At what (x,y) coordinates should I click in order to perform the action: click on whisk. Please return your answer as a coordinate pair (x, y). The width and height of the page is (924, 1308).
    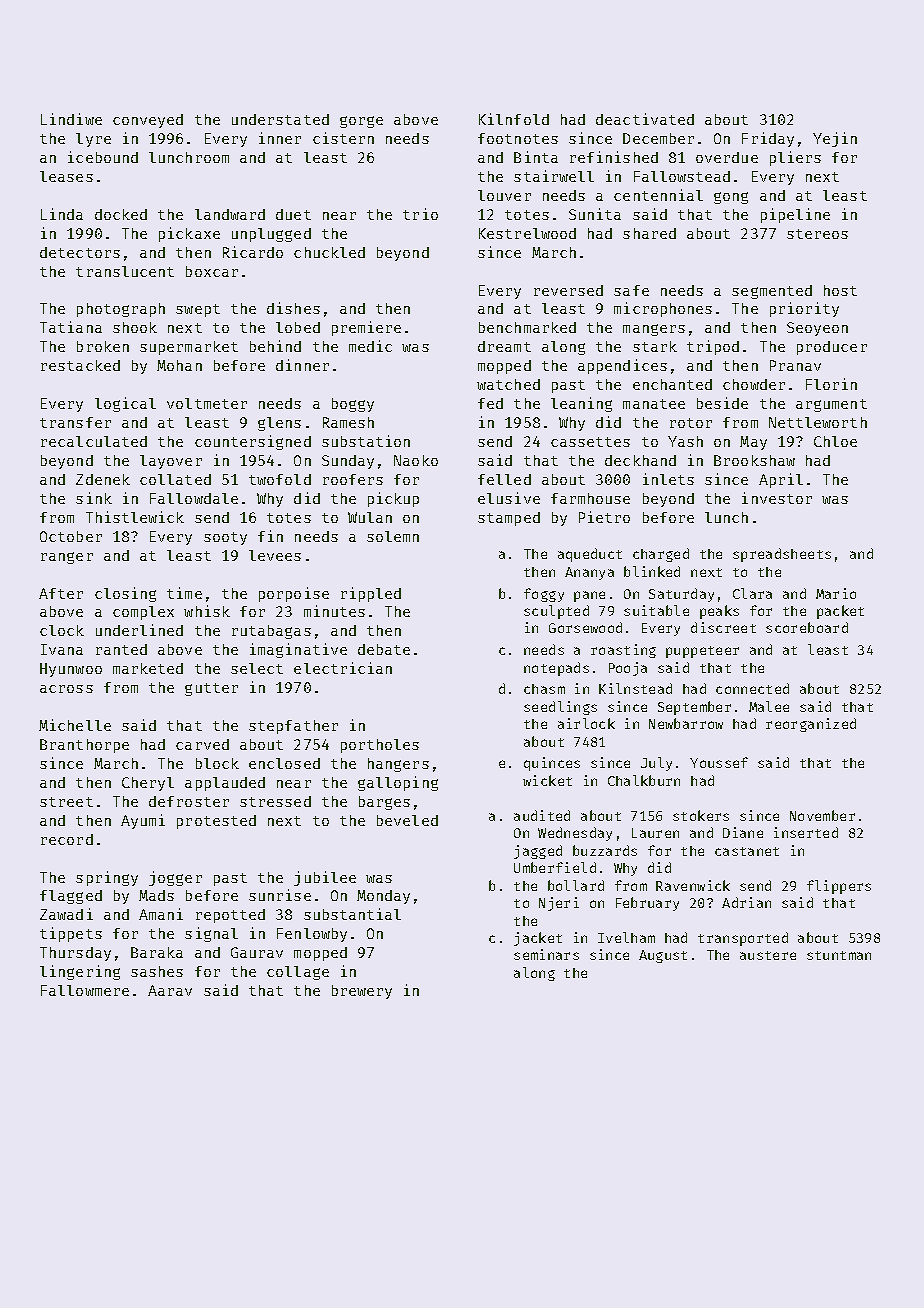
    Looking at the image, I should click on (207, 611).
